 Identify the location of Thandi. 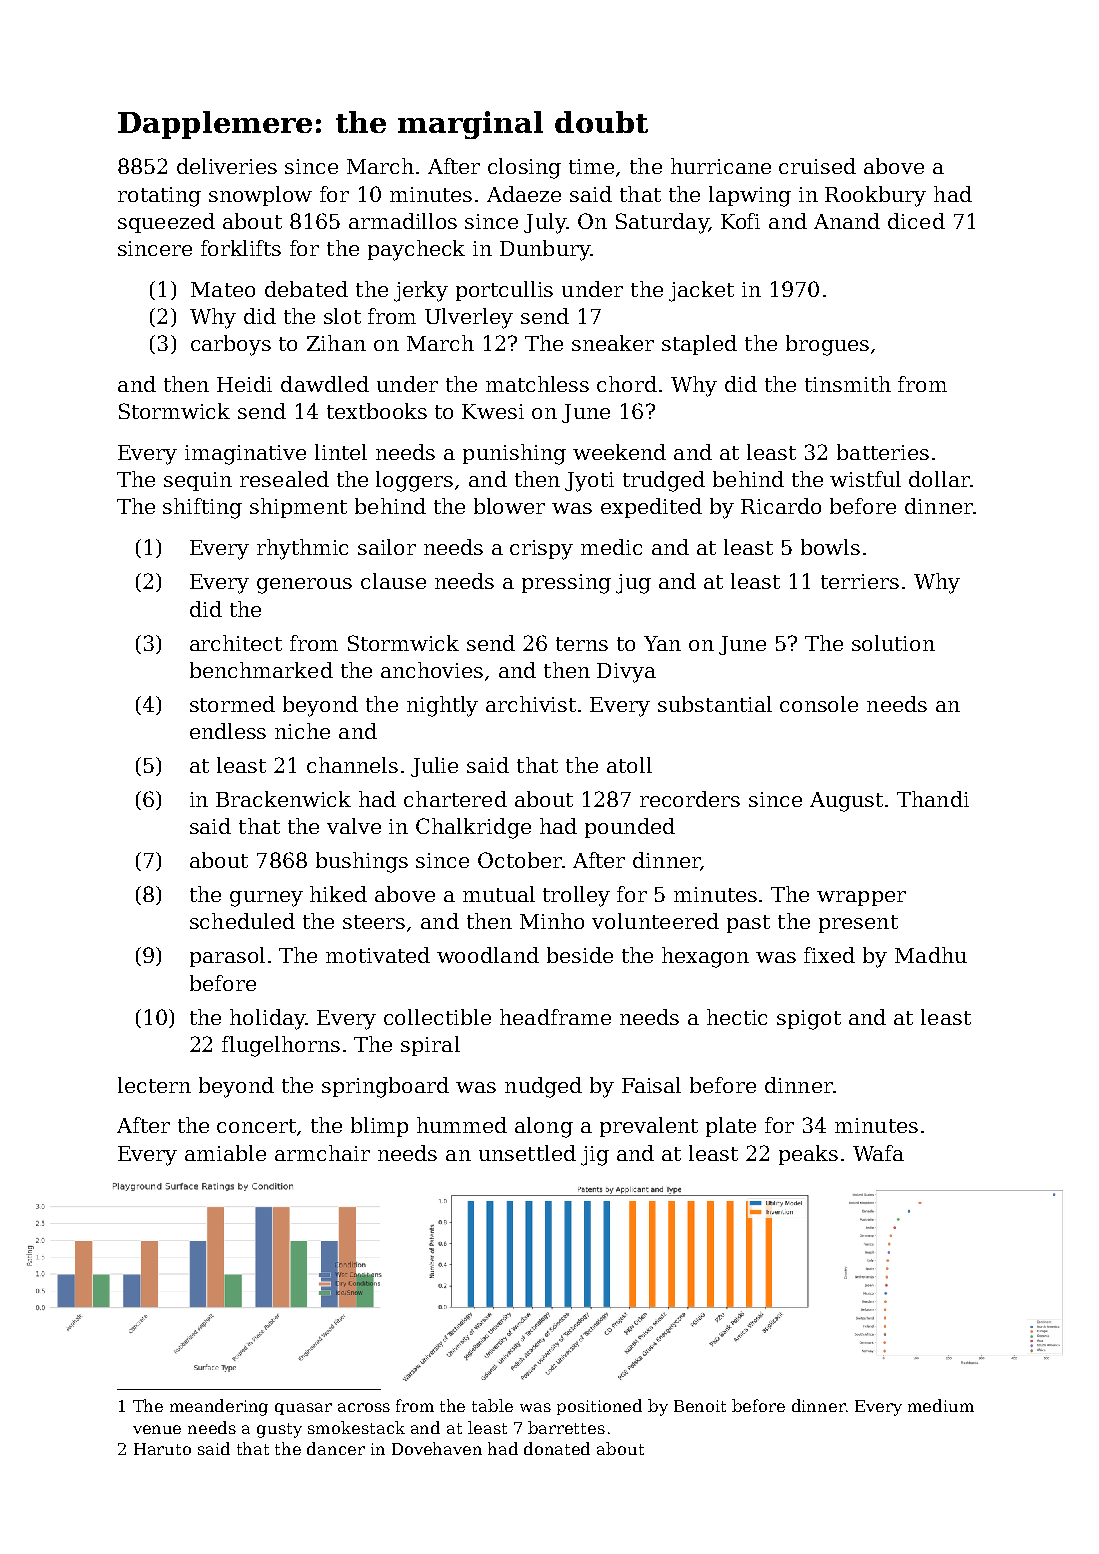
(933, 799).
